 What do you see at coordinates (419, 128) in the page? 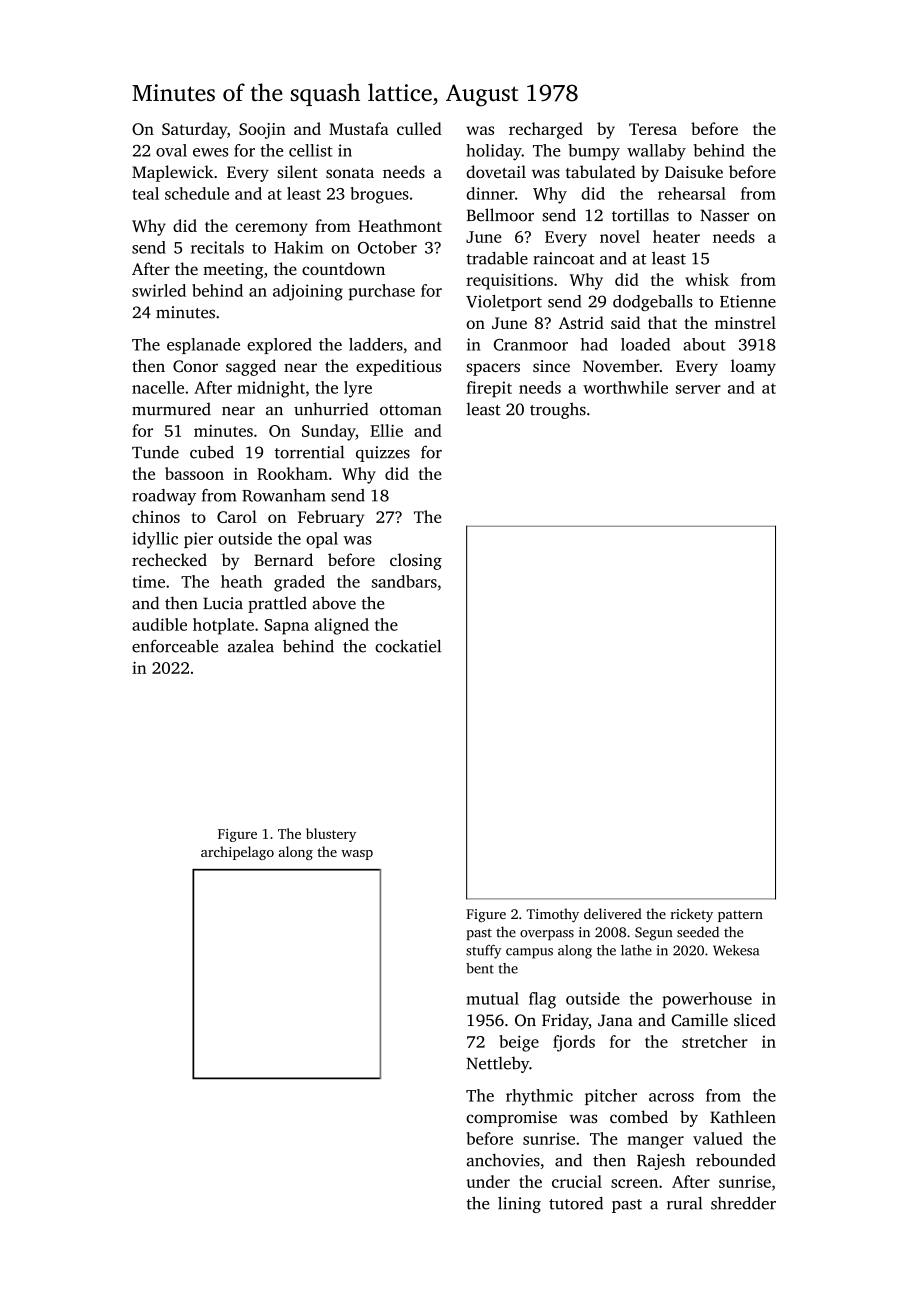
I see `culled` at bounding box center [419, 128].
